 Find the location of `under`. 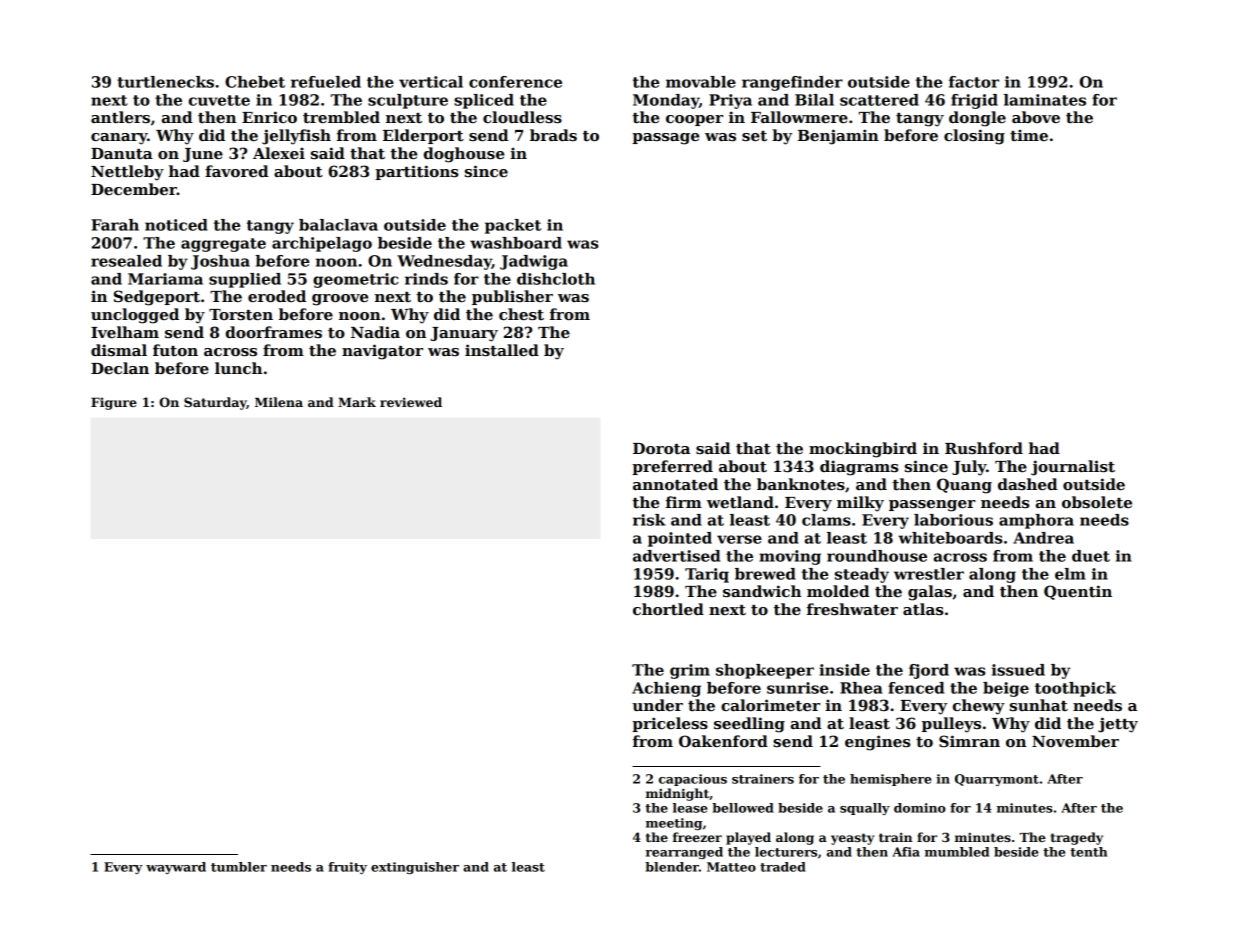

under is located at coordinates (657, 705).
